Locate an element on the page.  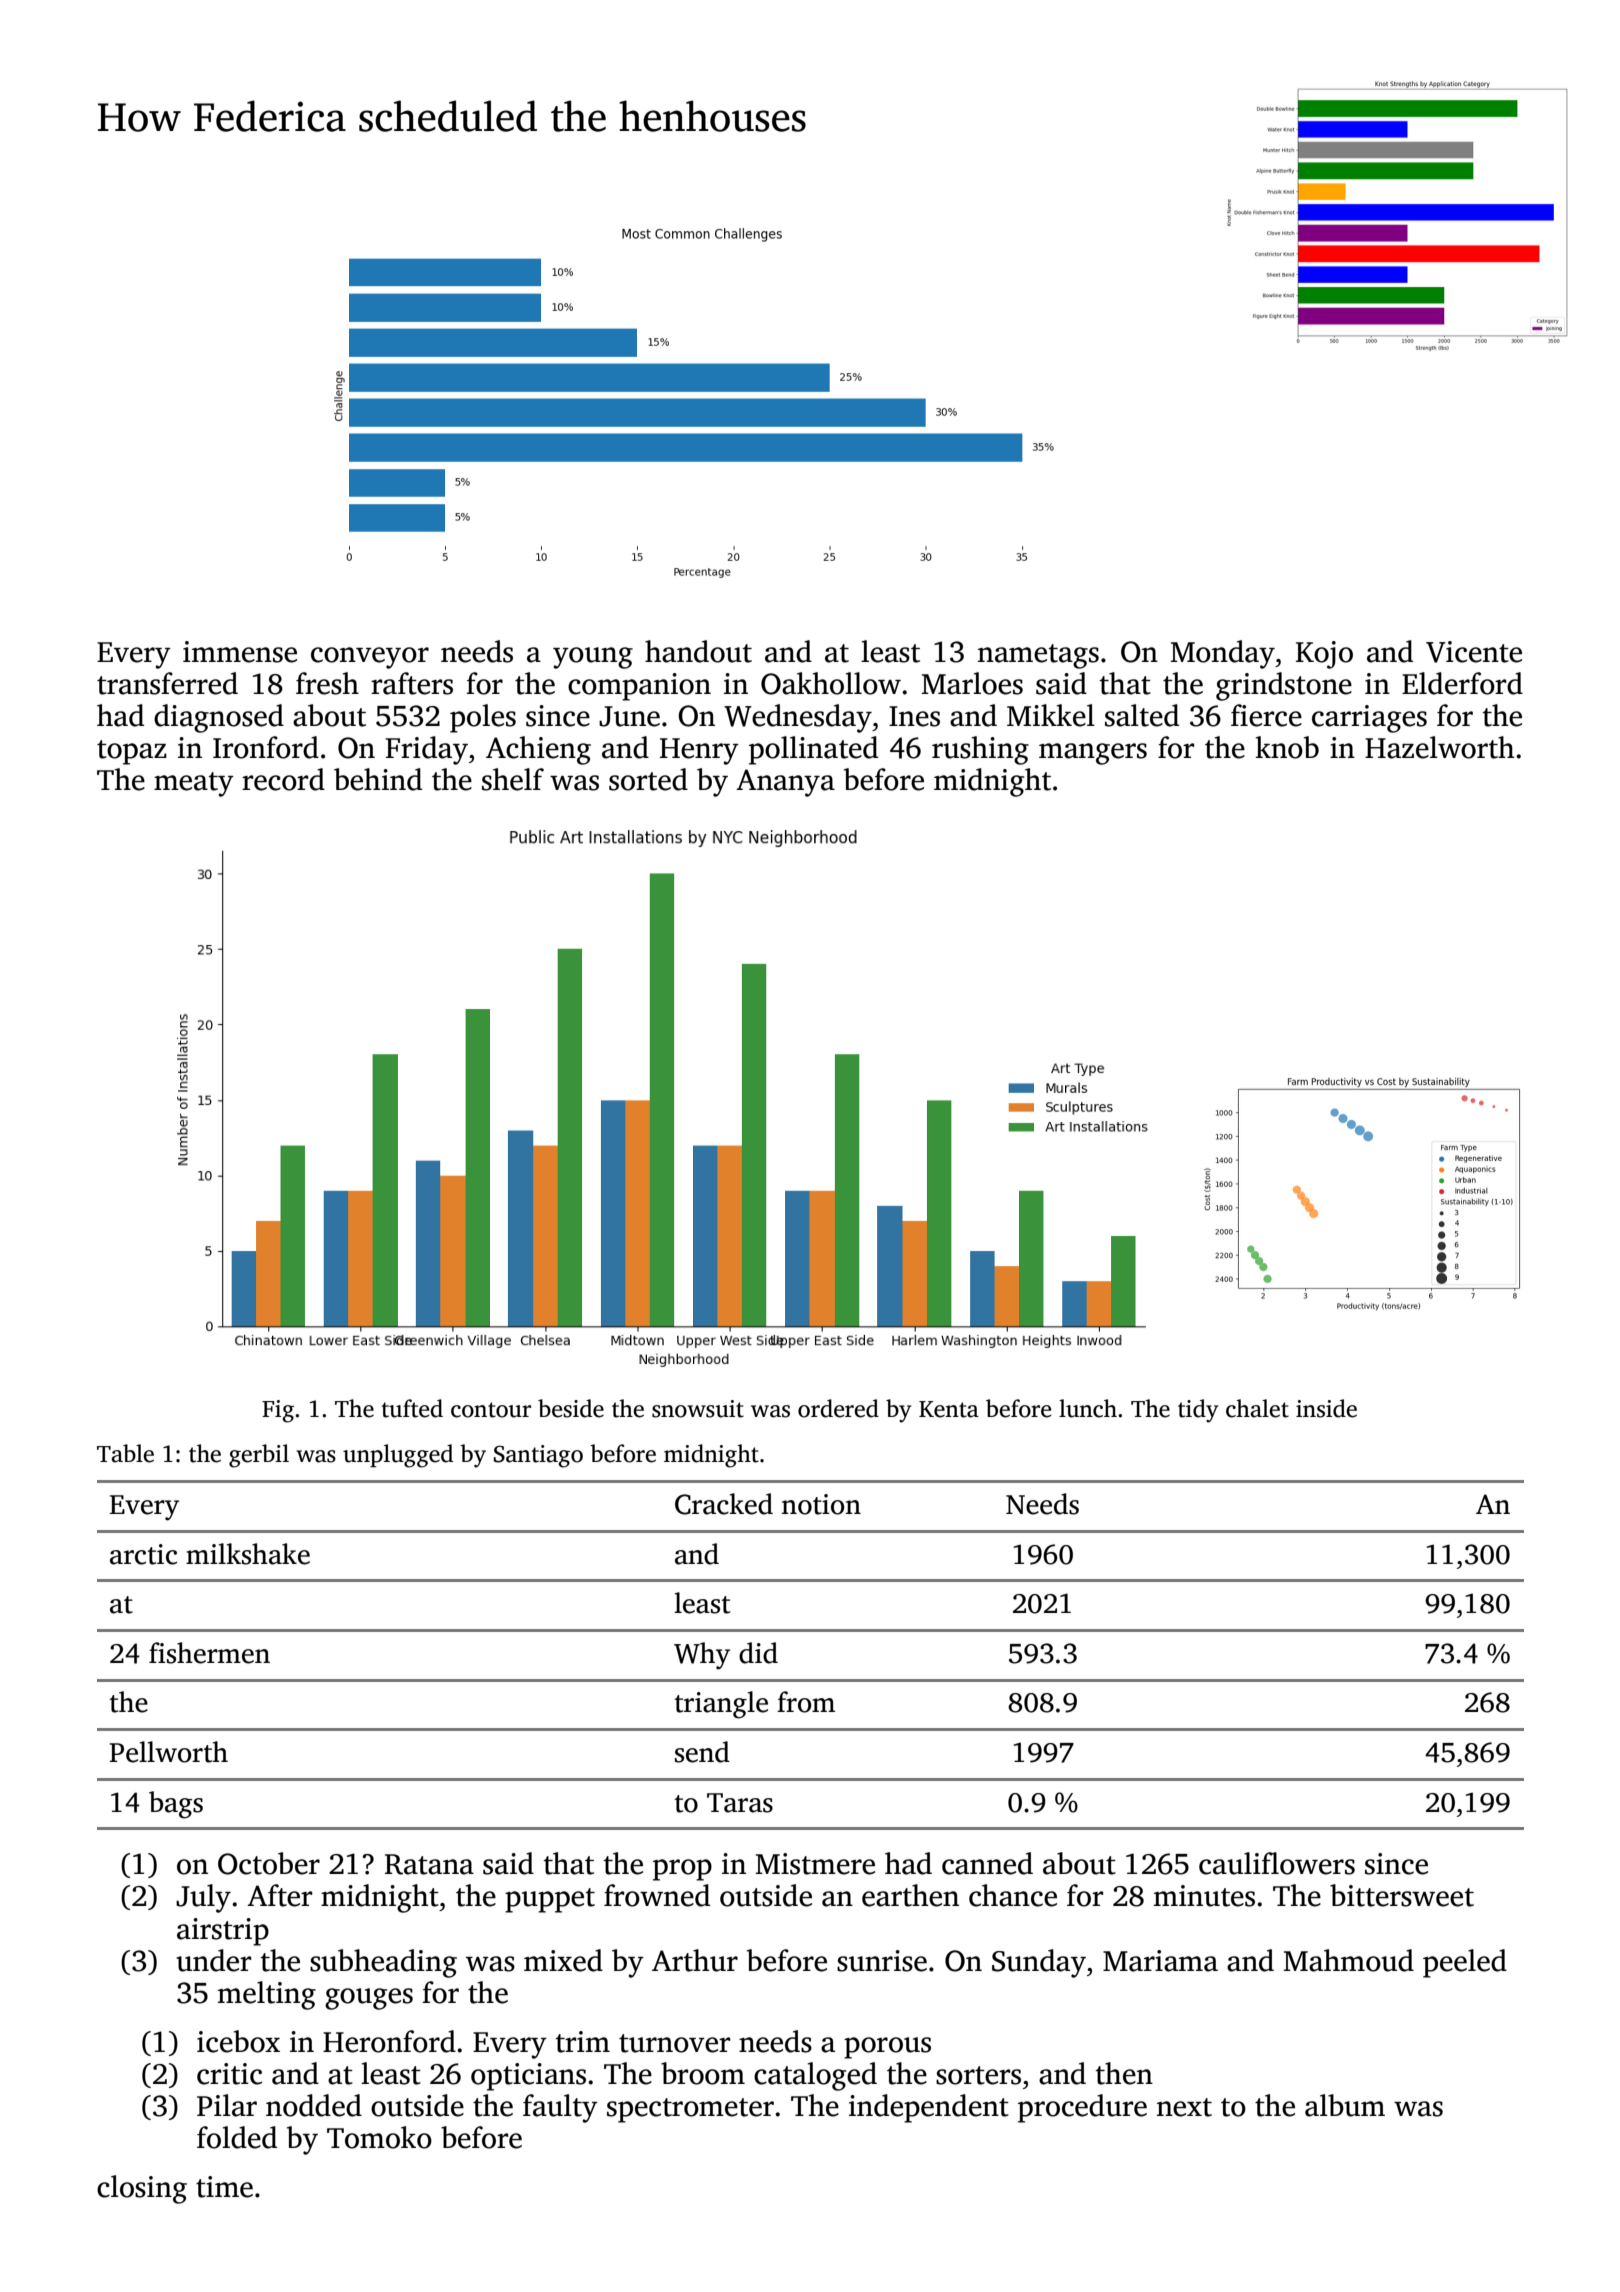
conveyor is located at coordinates (370, 658).
